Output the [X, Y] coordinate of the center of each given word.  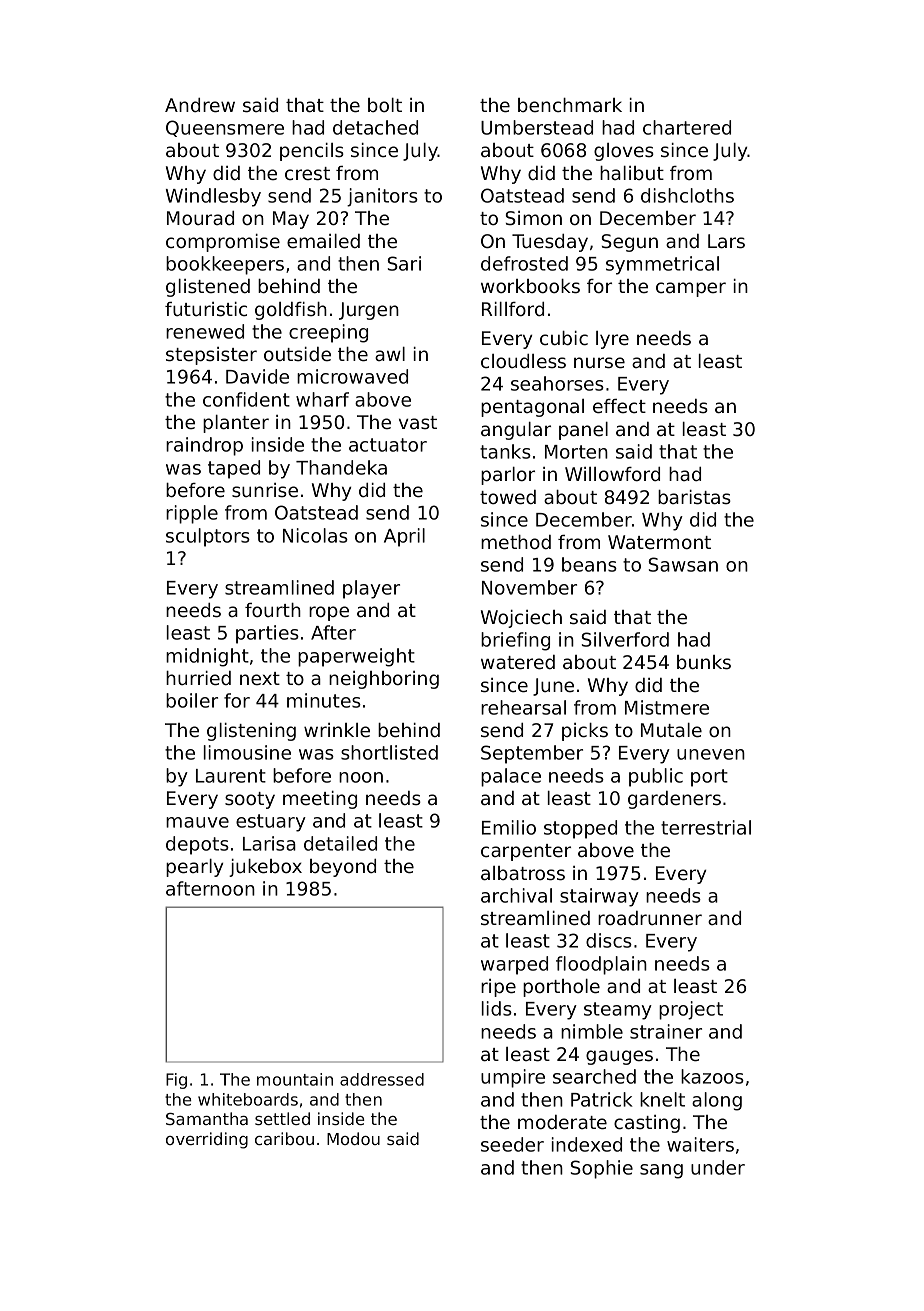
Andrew [200, 105]
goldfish [291, 311]
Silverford [625, 639]
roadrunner [650, 918]
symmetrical [662, 265]
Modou [353, 1138]
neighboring [384, 680]
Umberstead [537, 127]
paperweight [356, 657]
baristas [694, 497]
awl [390, 354]
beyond [343, 868]
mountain [295, 1079]
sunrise [265, 490]
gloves [624, 152]
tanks [505, 451]
